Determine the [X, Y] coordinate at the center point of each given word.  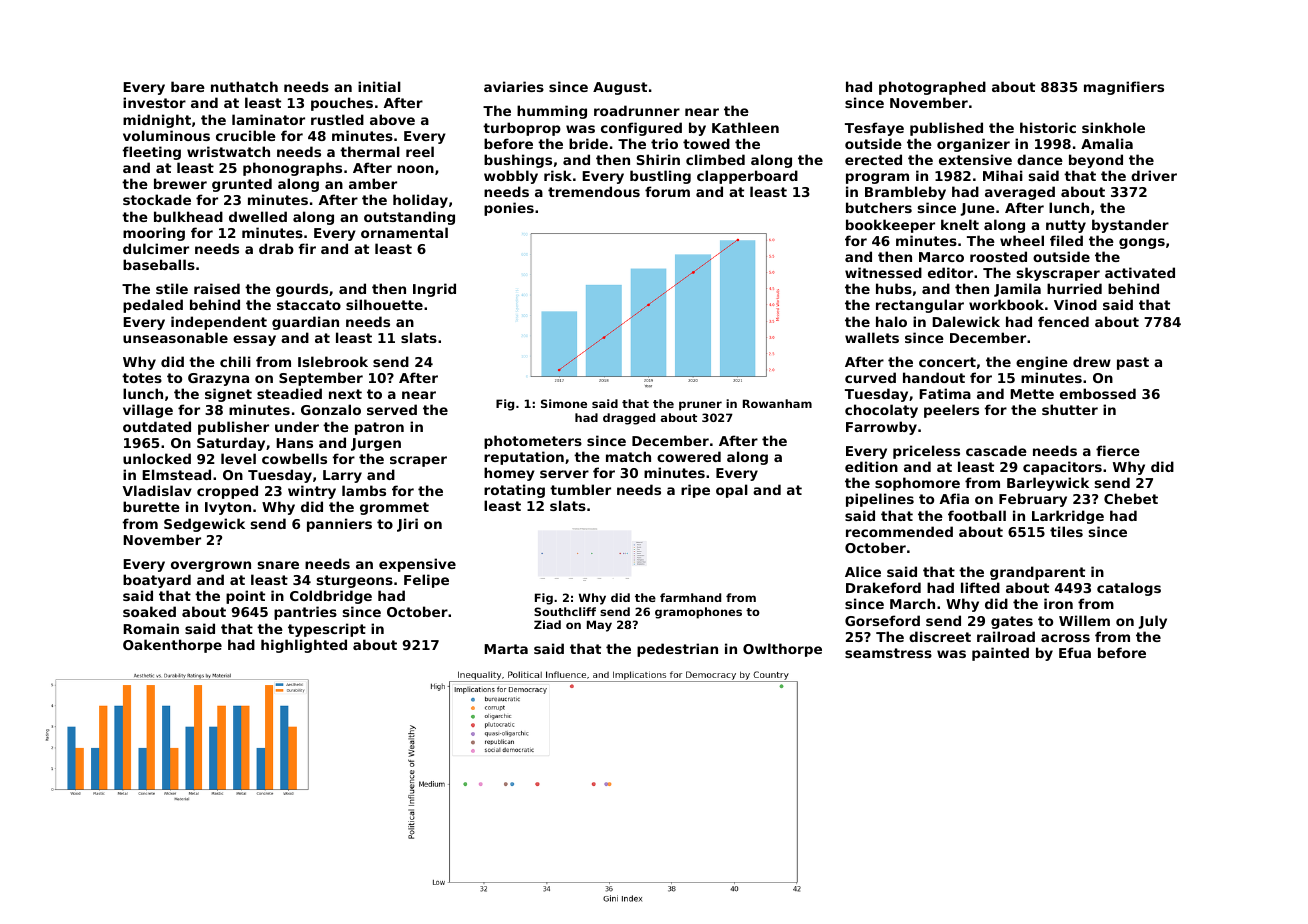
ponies [509, 209]
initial [379, 86]
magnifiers [1124, 88]
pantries [305, 613]
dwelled [258, 216]
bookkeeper [890, 226]
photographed [932, 88]
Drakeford [883, 587]
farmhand [690, 597]
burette [151, 506]
